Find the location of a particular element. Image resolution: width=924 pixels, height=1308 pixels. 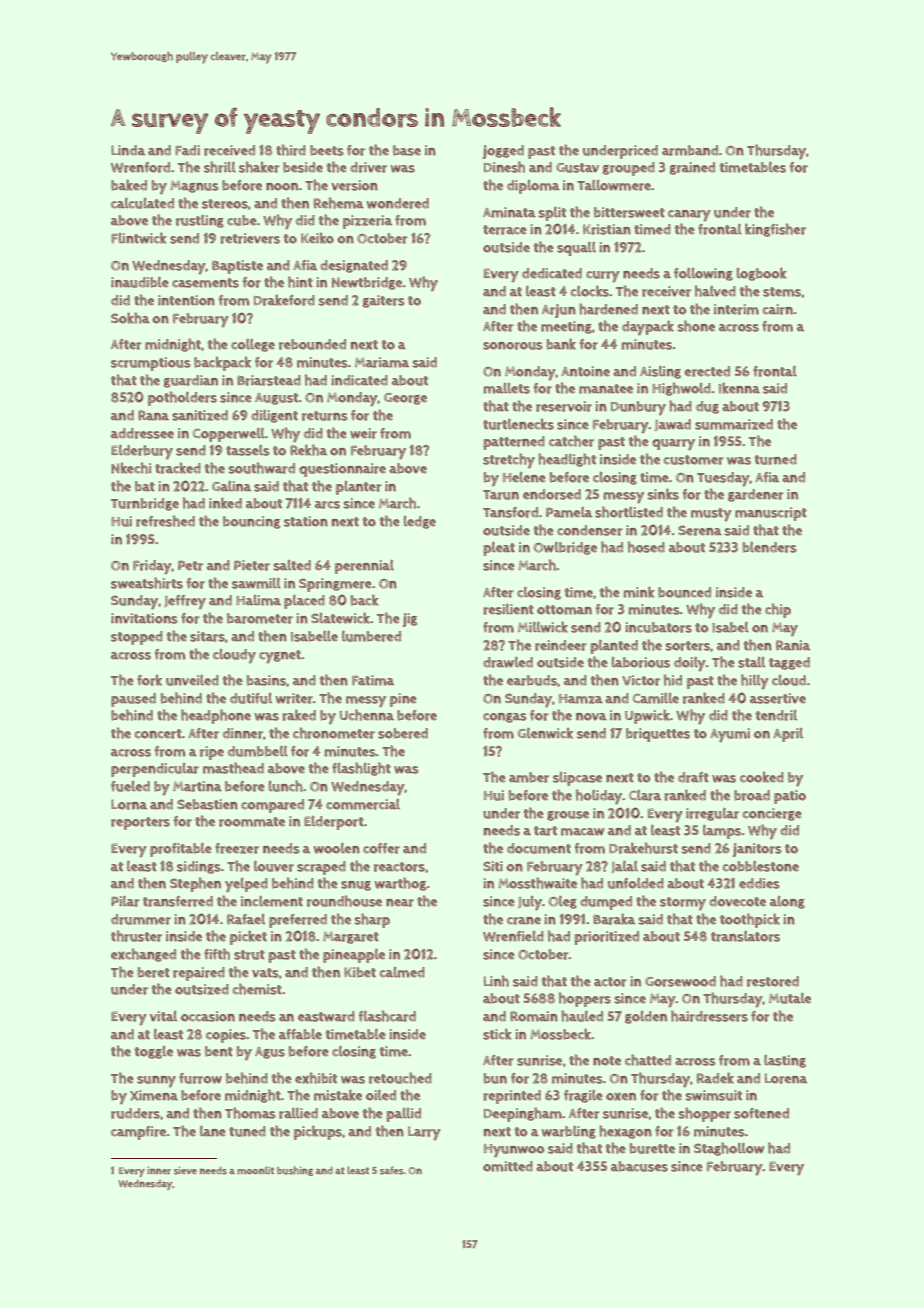

Flintwick is located at coordinates (139, 238).
